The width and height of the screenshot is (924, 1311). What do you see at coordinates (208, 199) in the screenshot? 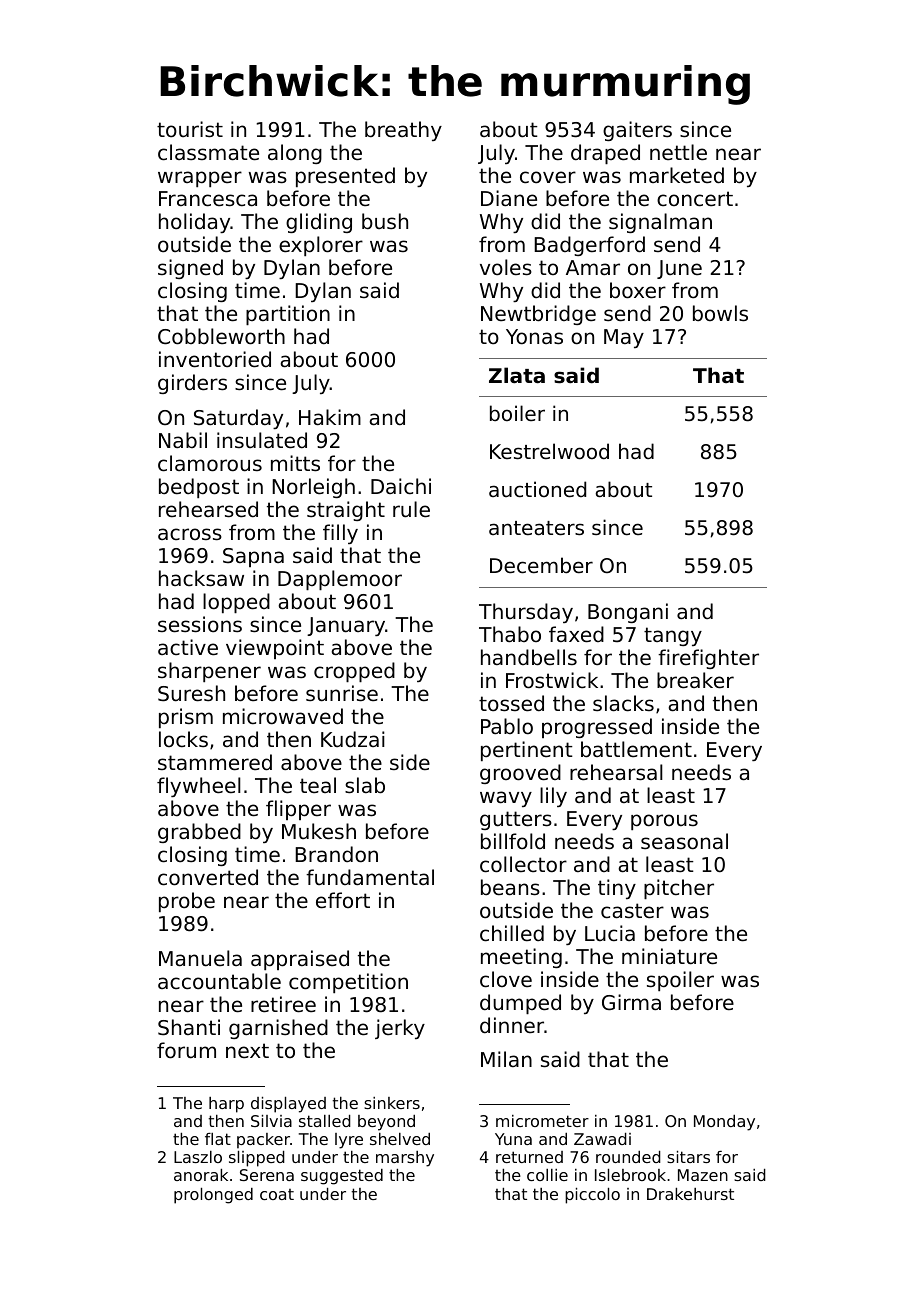
I see `Francesca` at bounding box center [208, 199].
